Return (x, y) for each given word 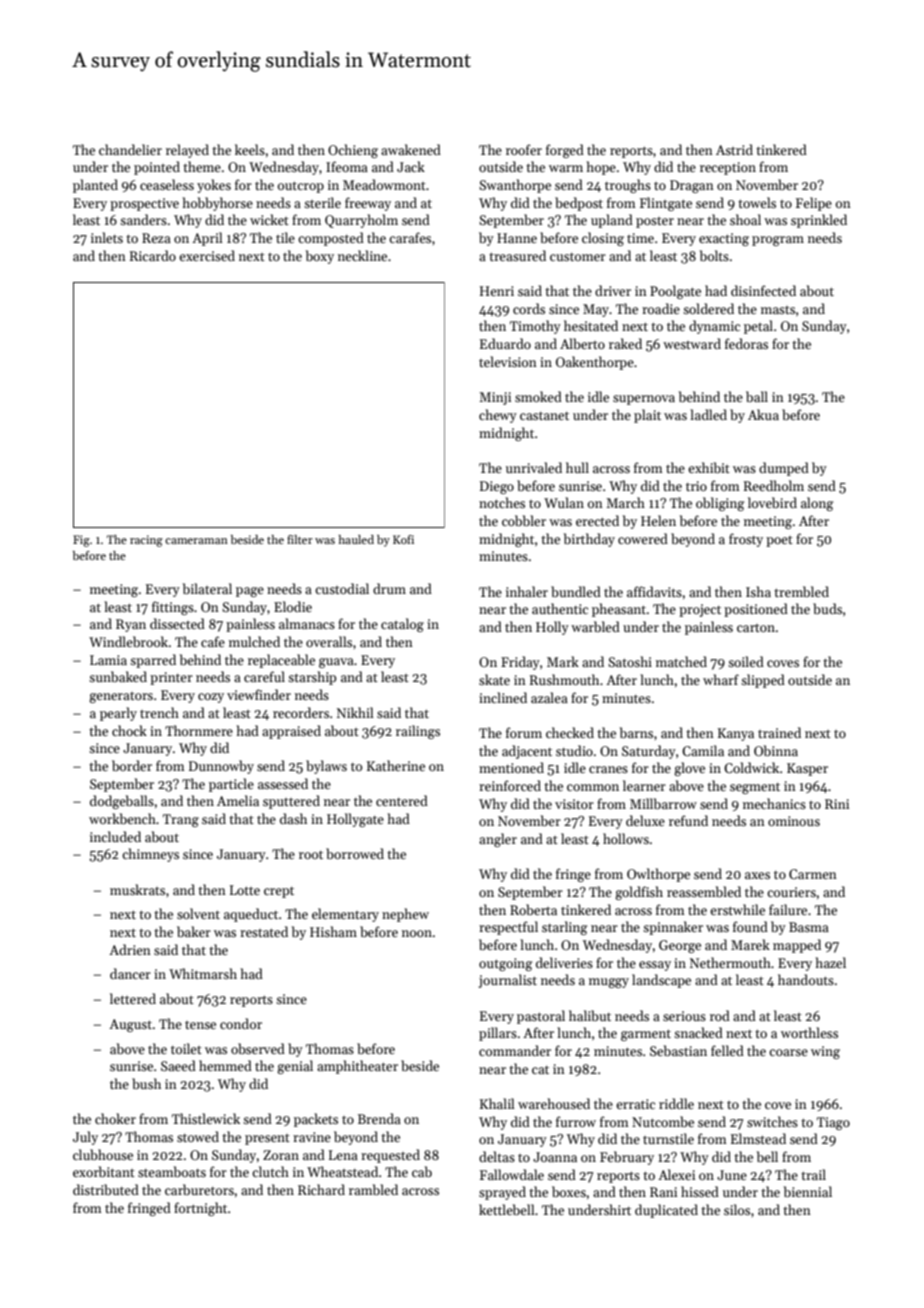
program (778, 241)
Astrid (734, 149)
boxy (320, 257)
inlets (107, 237)
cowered (643, 538)
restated (264, 931)
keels (250, 149)
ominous (794, 821)
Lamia (108, 660)
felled (727, 1050)
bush (146, 1083)
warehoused (554, 1103)
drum (389, 588)
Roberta (533, 909)
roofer (524, 149)
